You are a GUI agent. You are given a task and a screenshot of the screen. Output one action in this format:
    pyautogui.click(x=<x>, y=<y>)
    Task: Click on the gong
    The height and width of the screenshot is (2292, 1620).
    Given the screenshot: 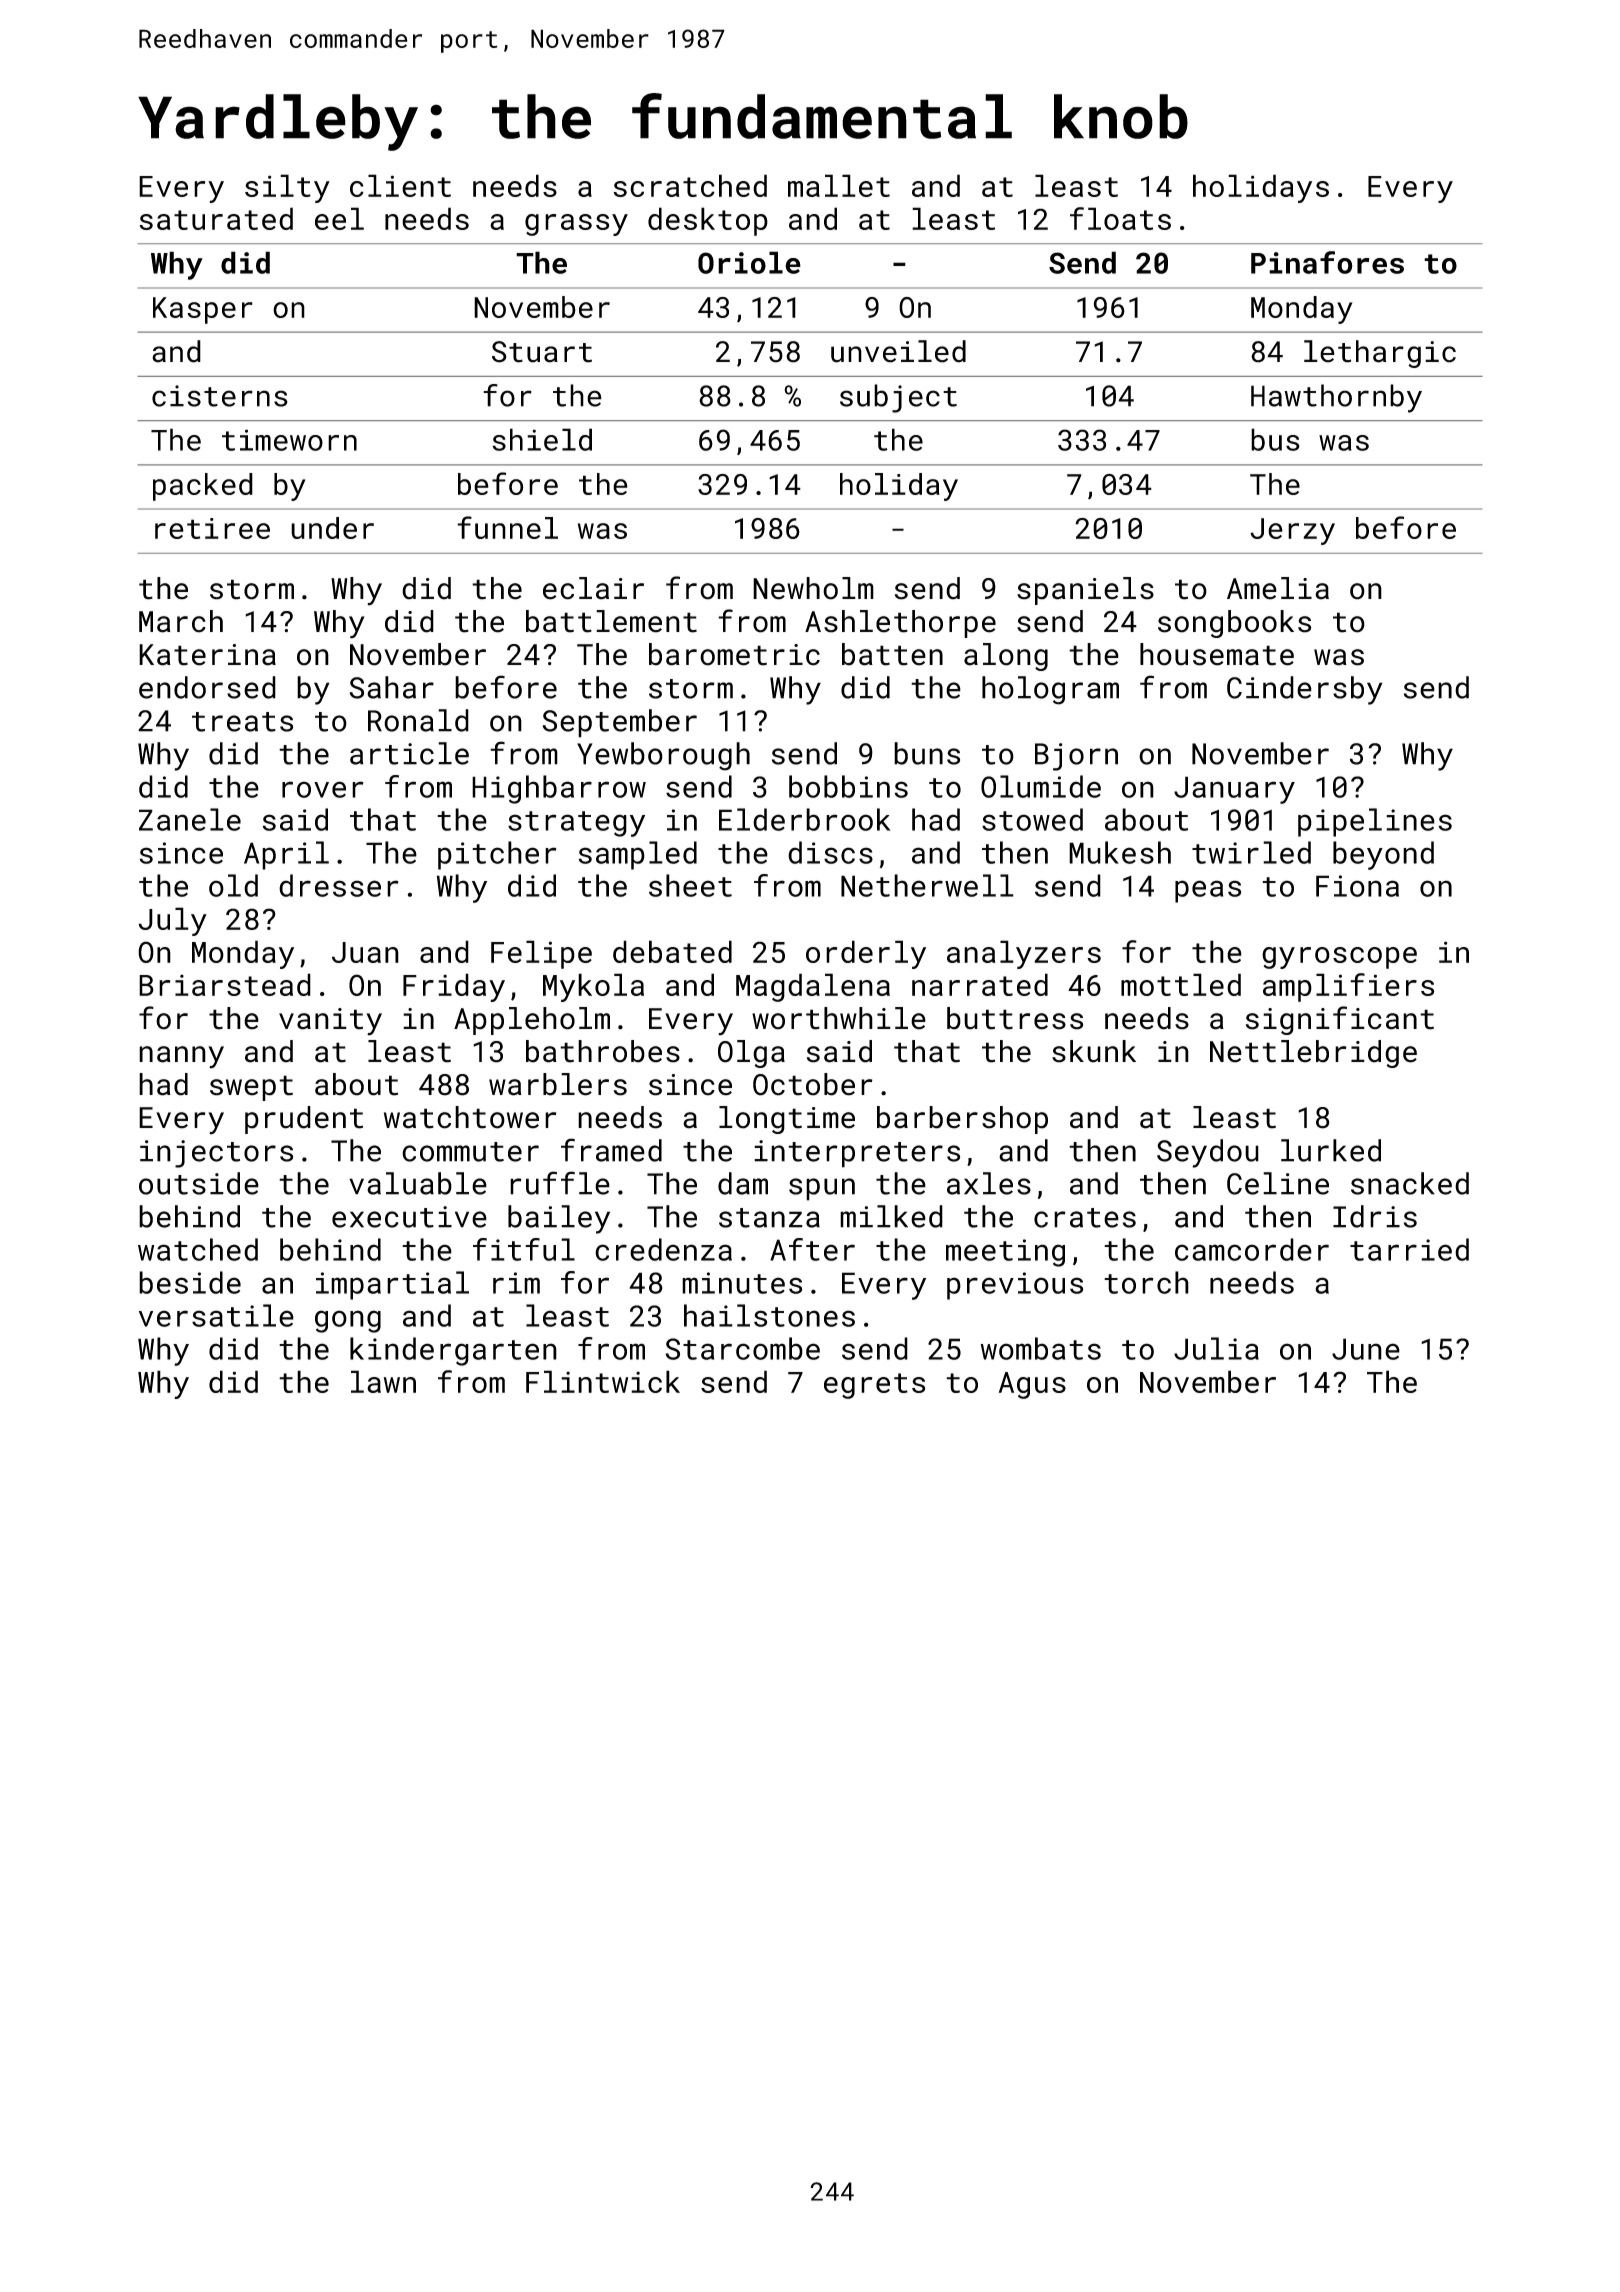 What is the action you would take?
    pyautogui.click(x=348, y=1321)
